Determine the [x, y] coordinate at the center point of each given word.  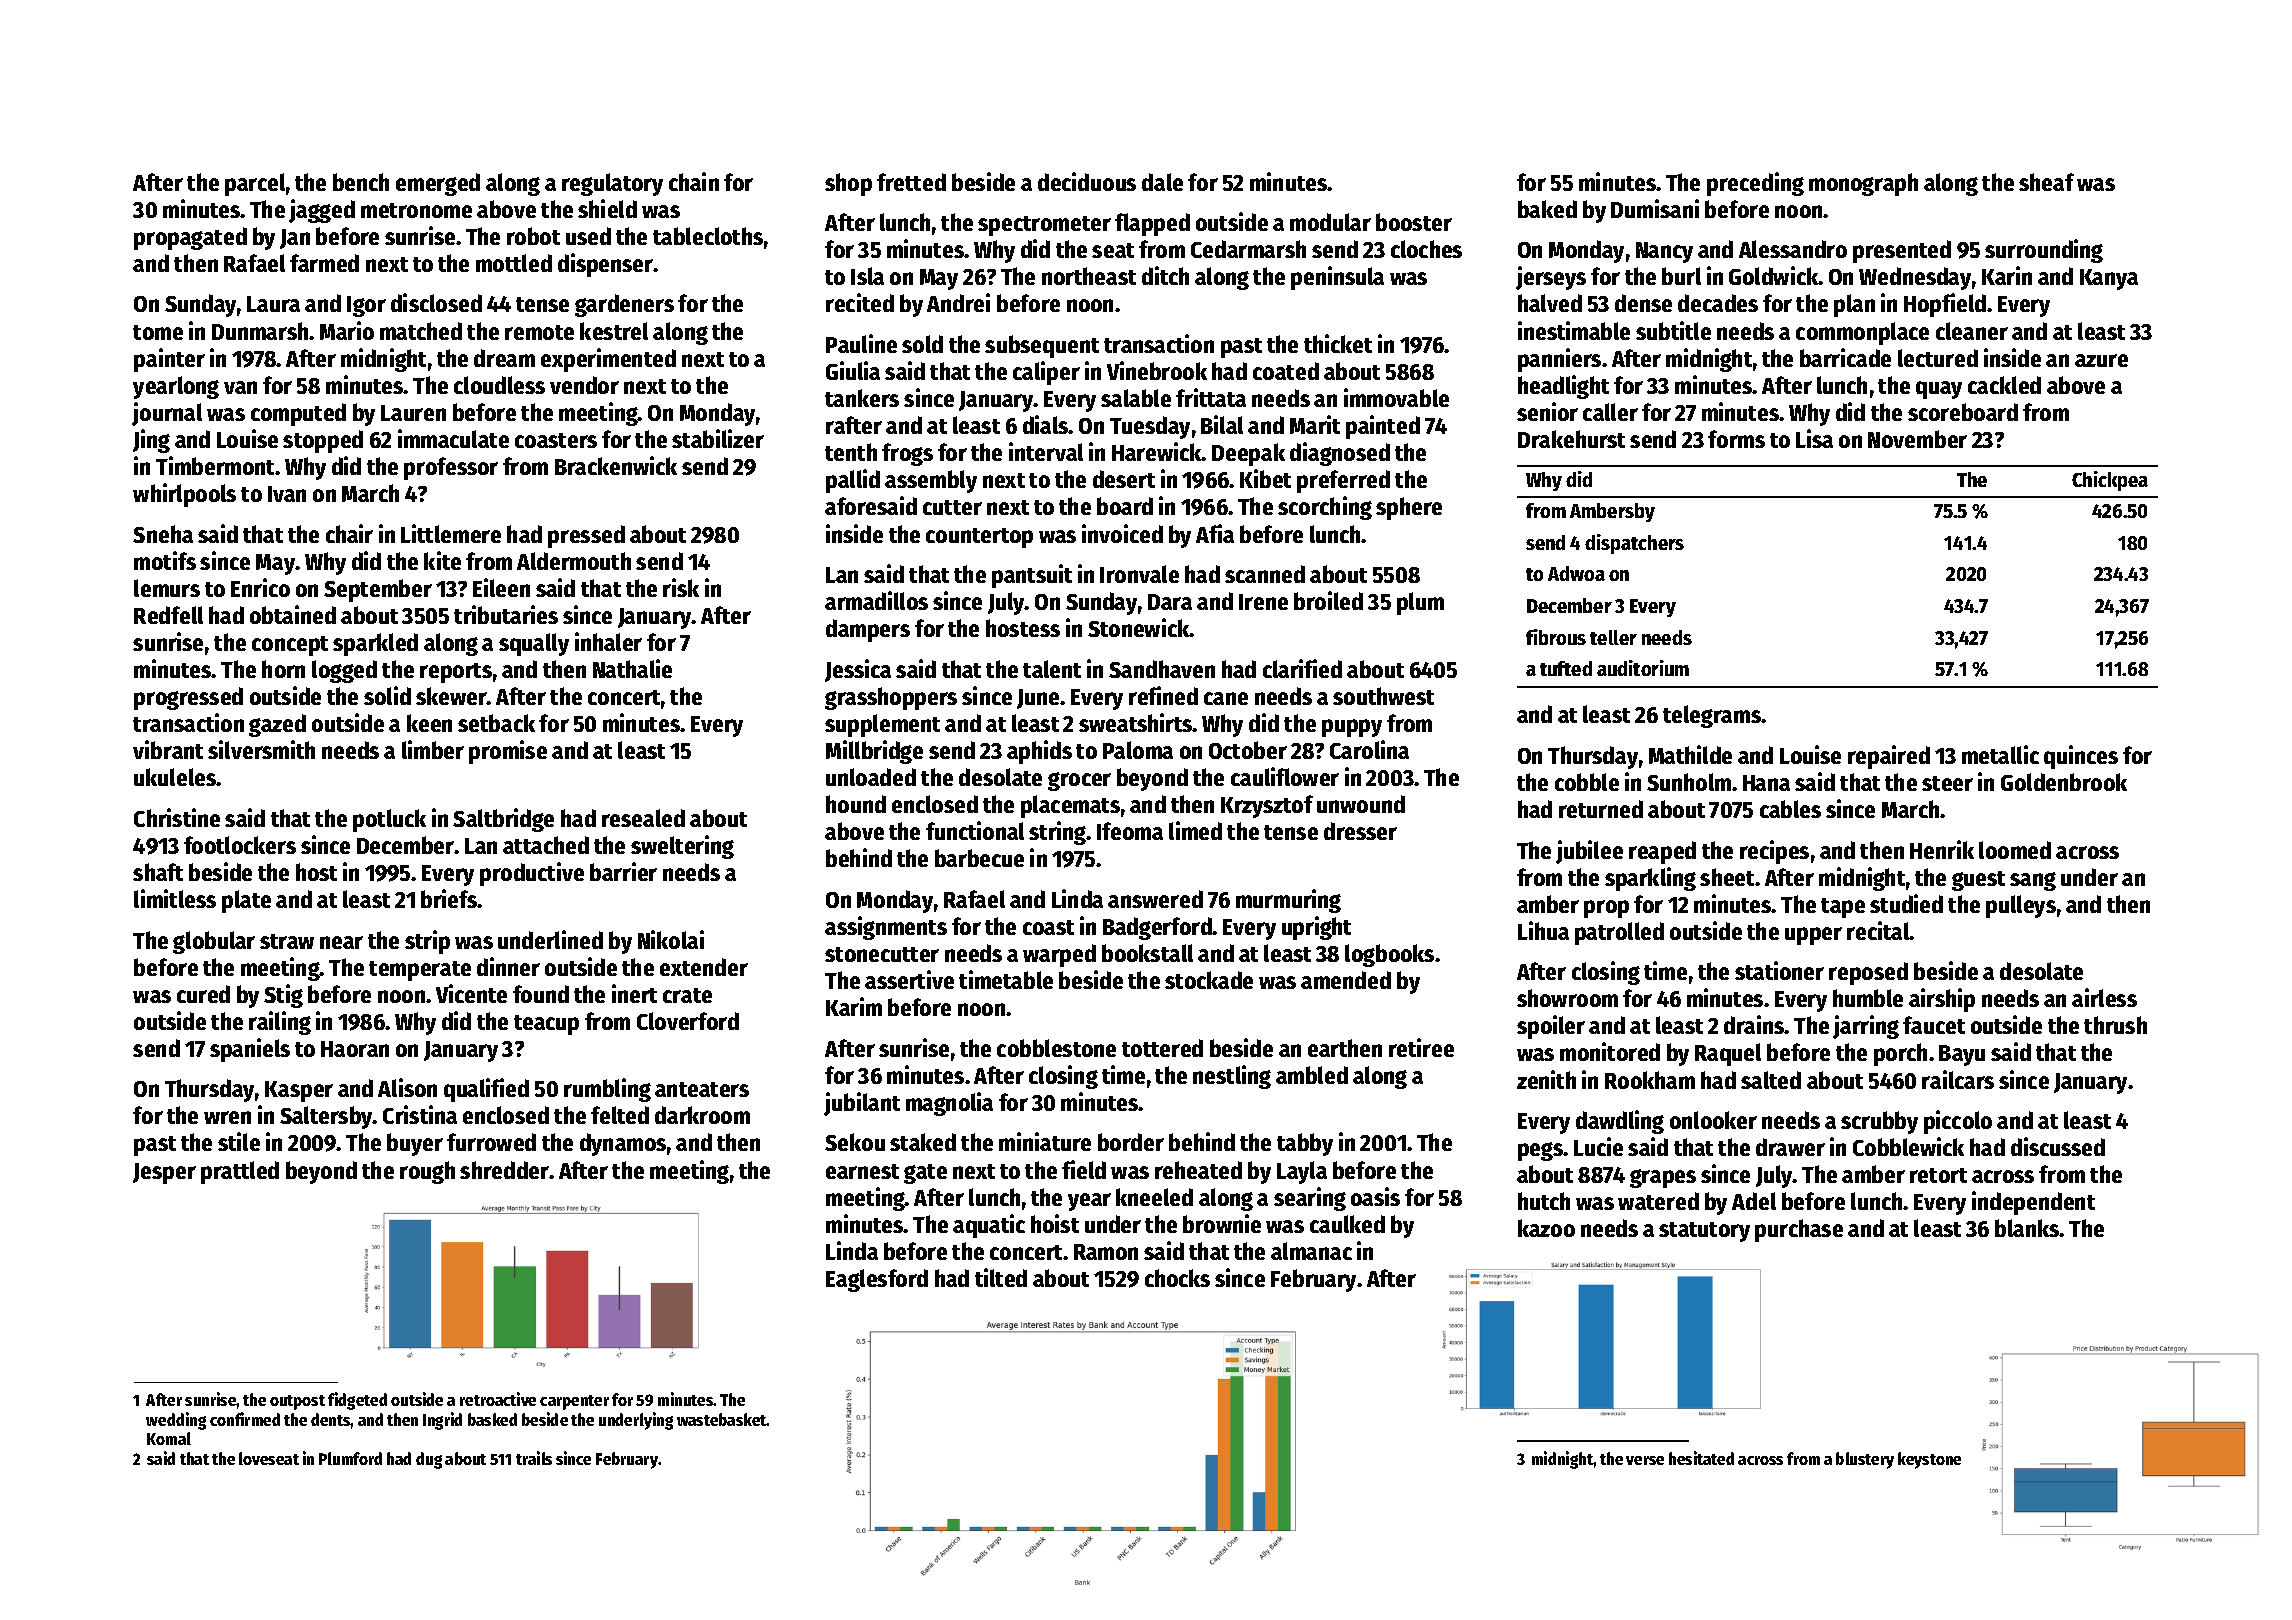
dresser [1360, 831]
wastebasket [722, 1419]
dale [1162, 182]
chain [694, 181]
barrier [623, 871]
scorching [1325, 508]
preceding [1755, 184]
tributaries [506, 614]
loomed [2015, 850]
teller [1613, 637]
